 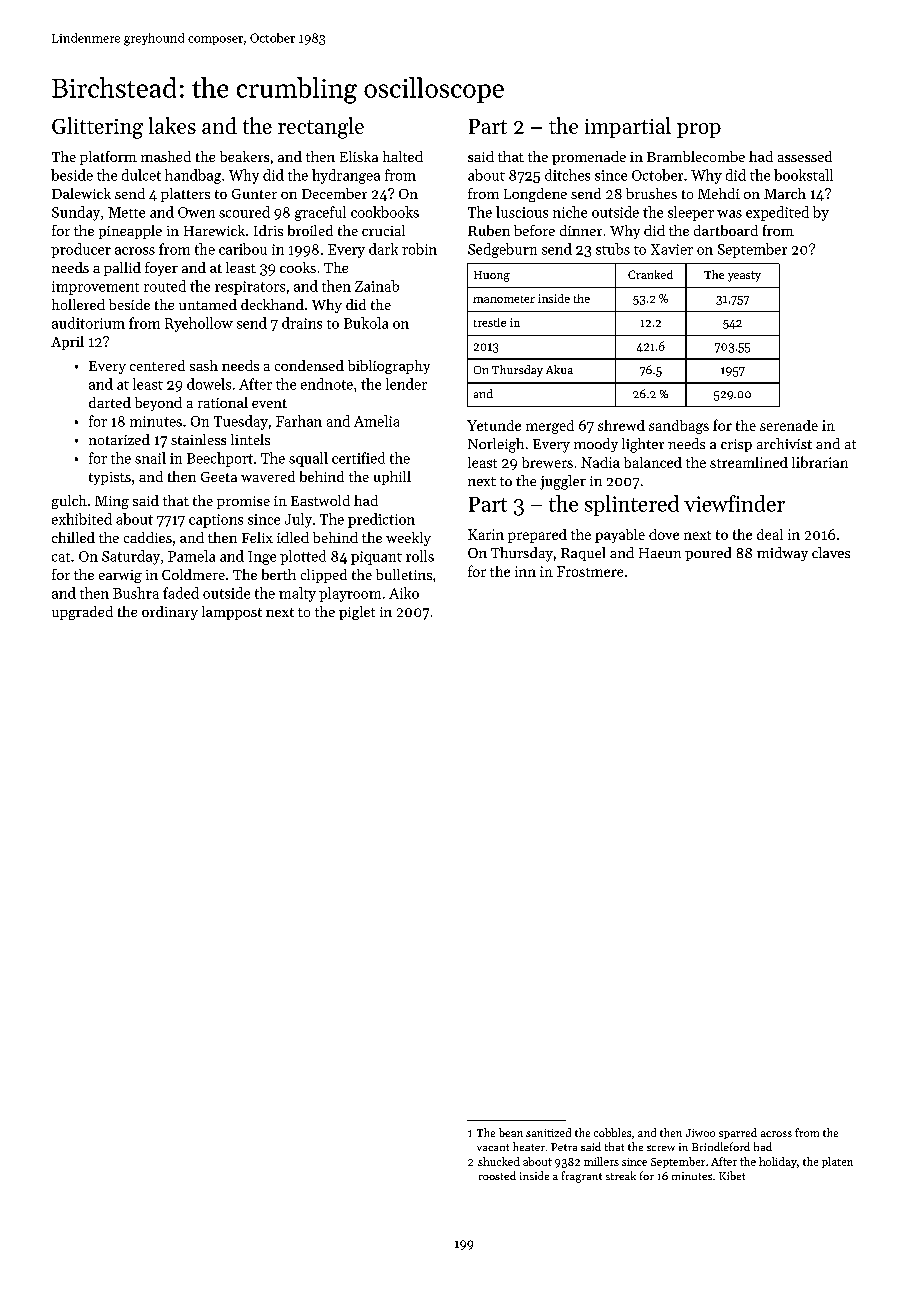 I want to click on shucked, so click(x=499, y=1161).
